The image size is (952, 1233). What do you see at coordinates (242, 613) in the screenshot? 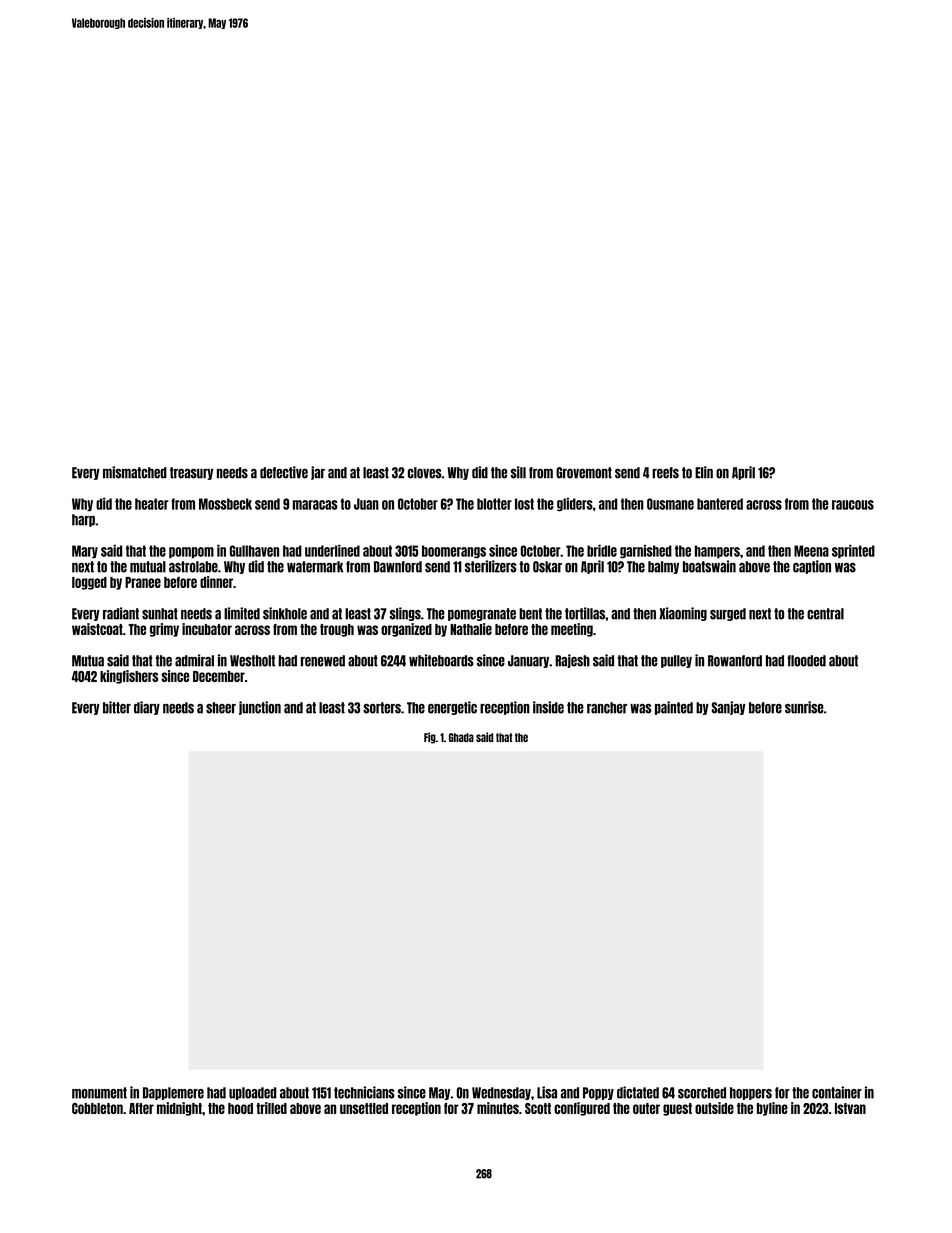
I see `limited` at bounding box center [242, 613].
